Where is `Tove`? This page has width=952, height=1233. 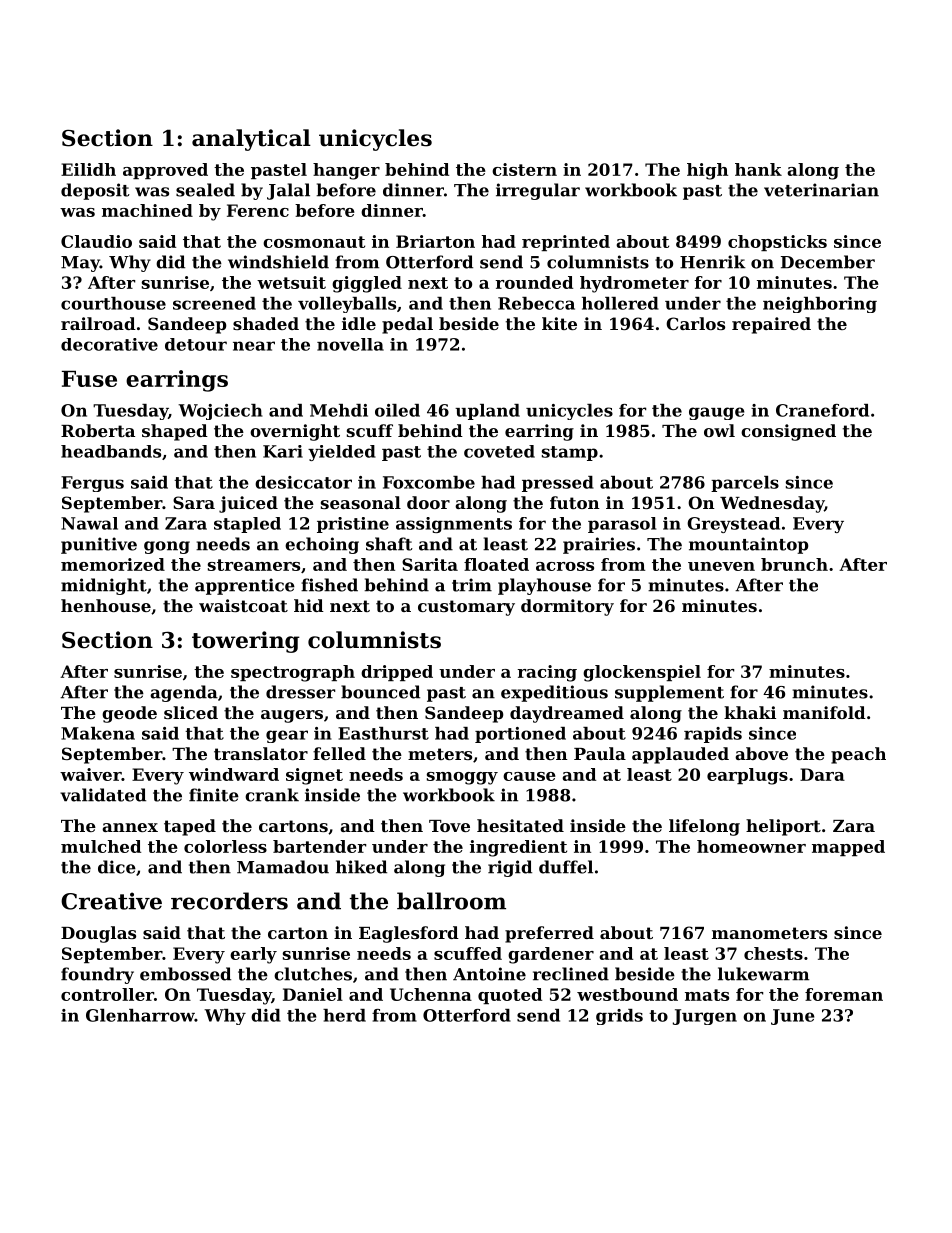 Tove is located at coordinates (449, 826).
